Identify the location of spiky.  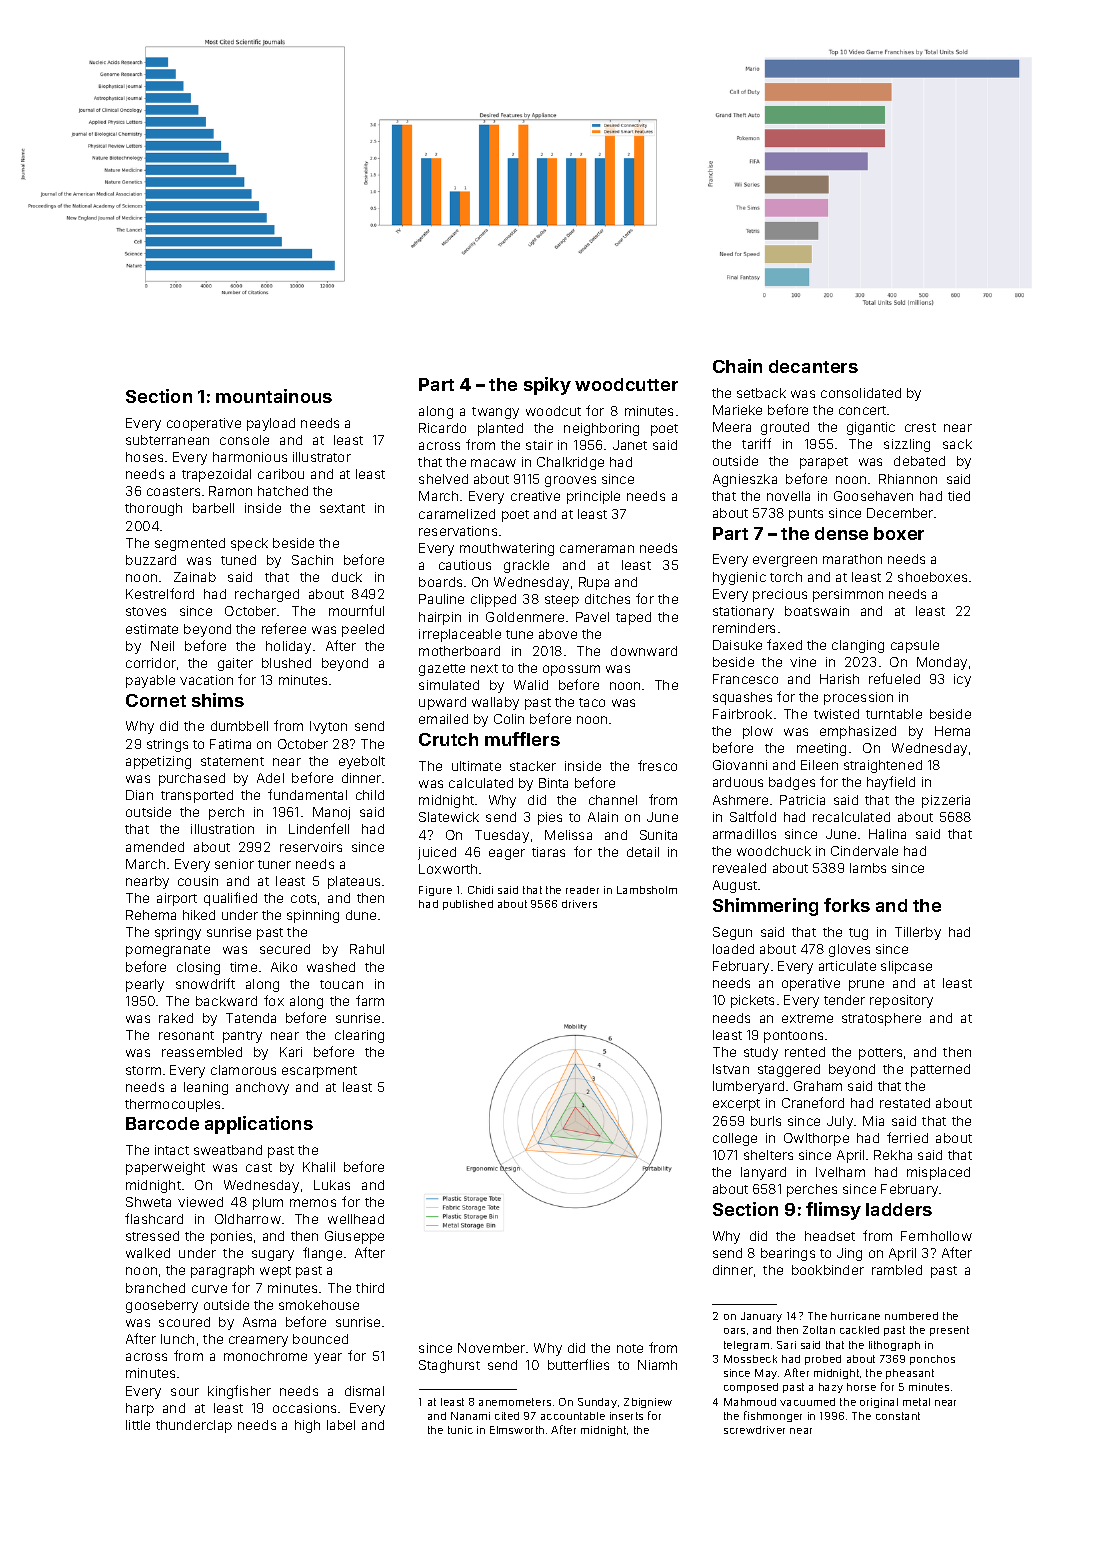
(547, 386).
